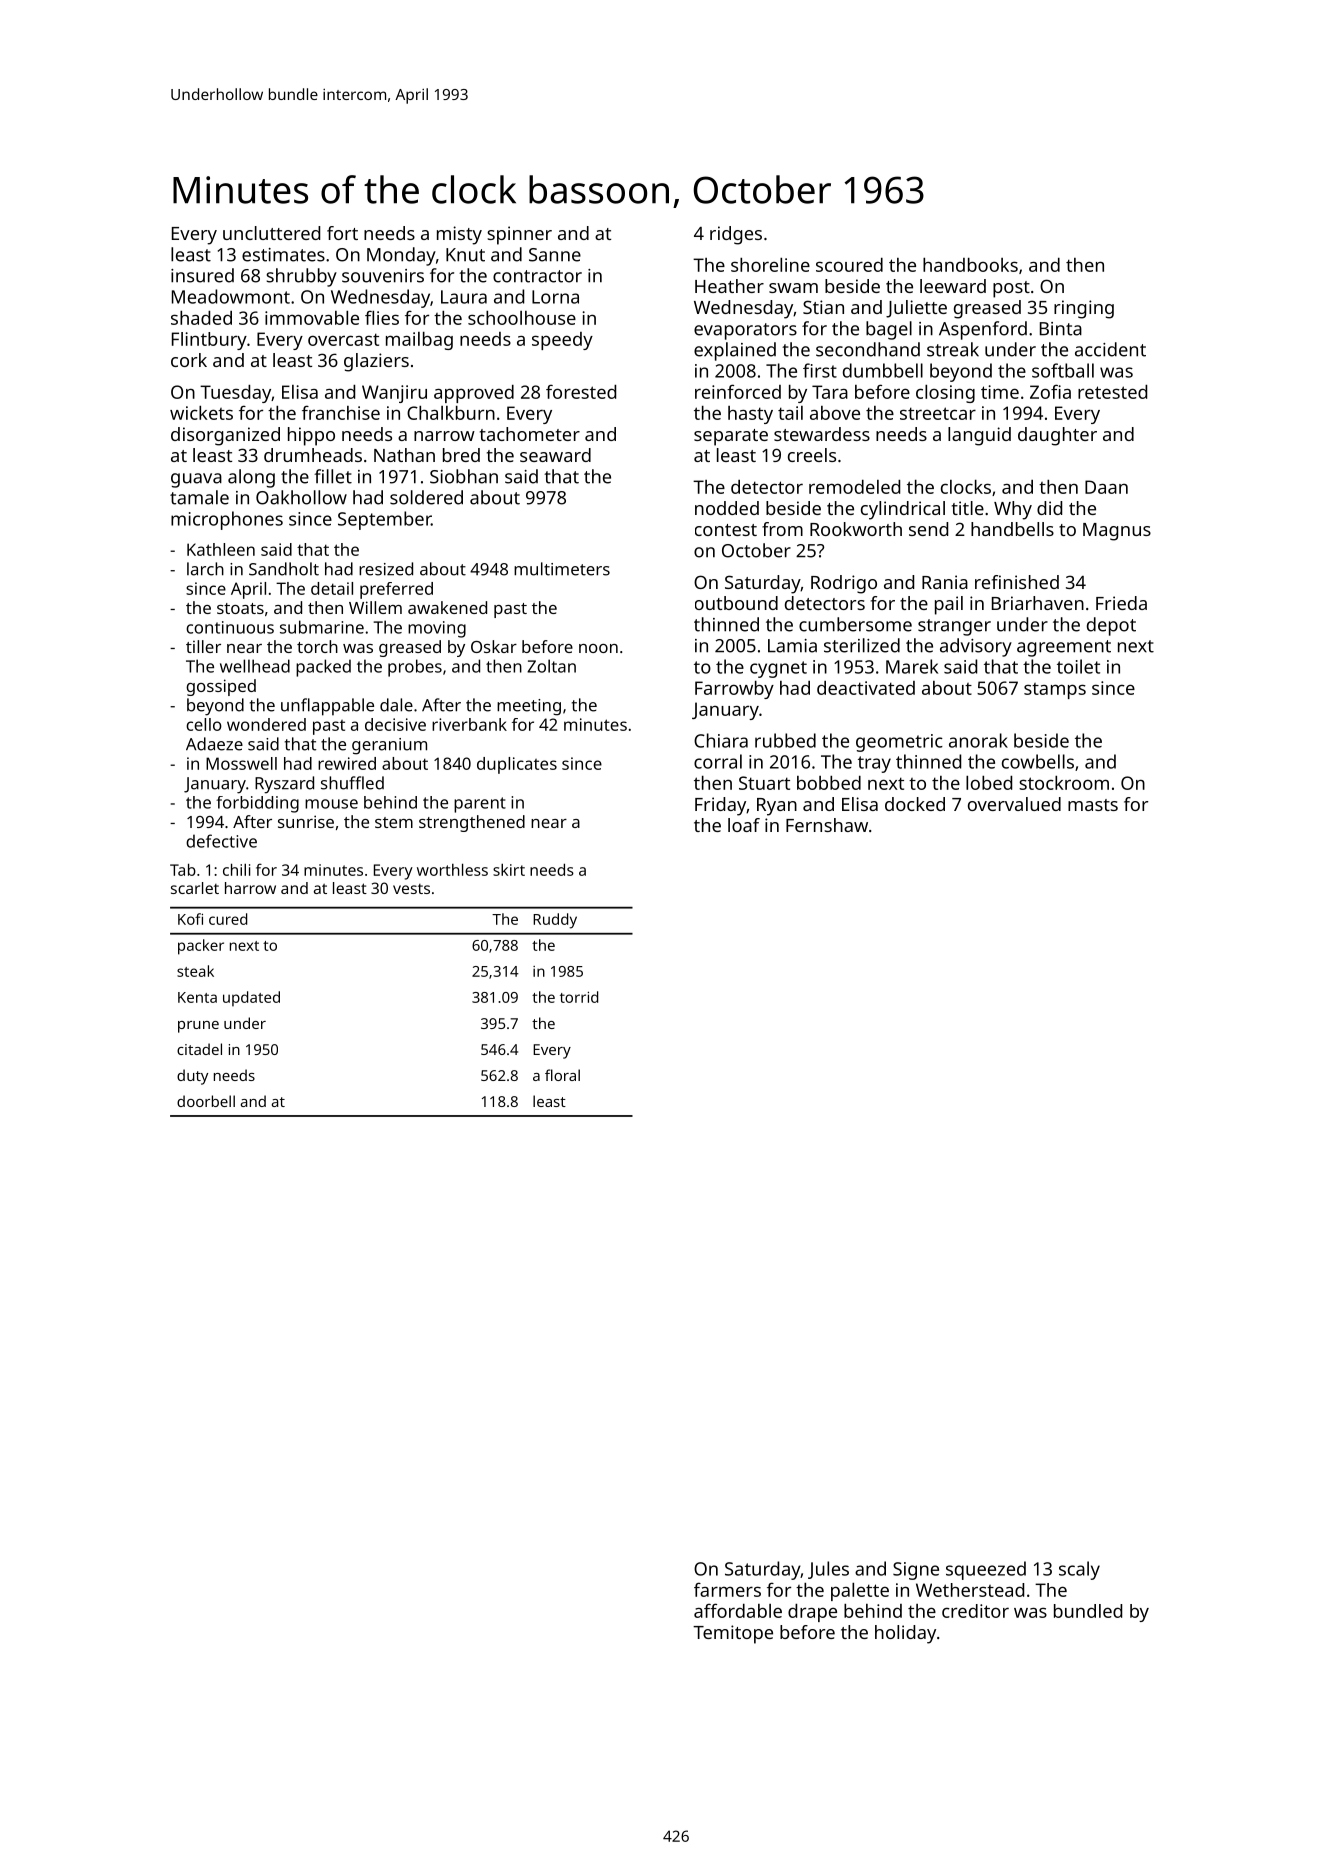 This screenshot has height=1876, width=1326. What do you see at coordinates (729, 286) in the screenshot?
I see `Heather` at bounding box center [729, 286].
